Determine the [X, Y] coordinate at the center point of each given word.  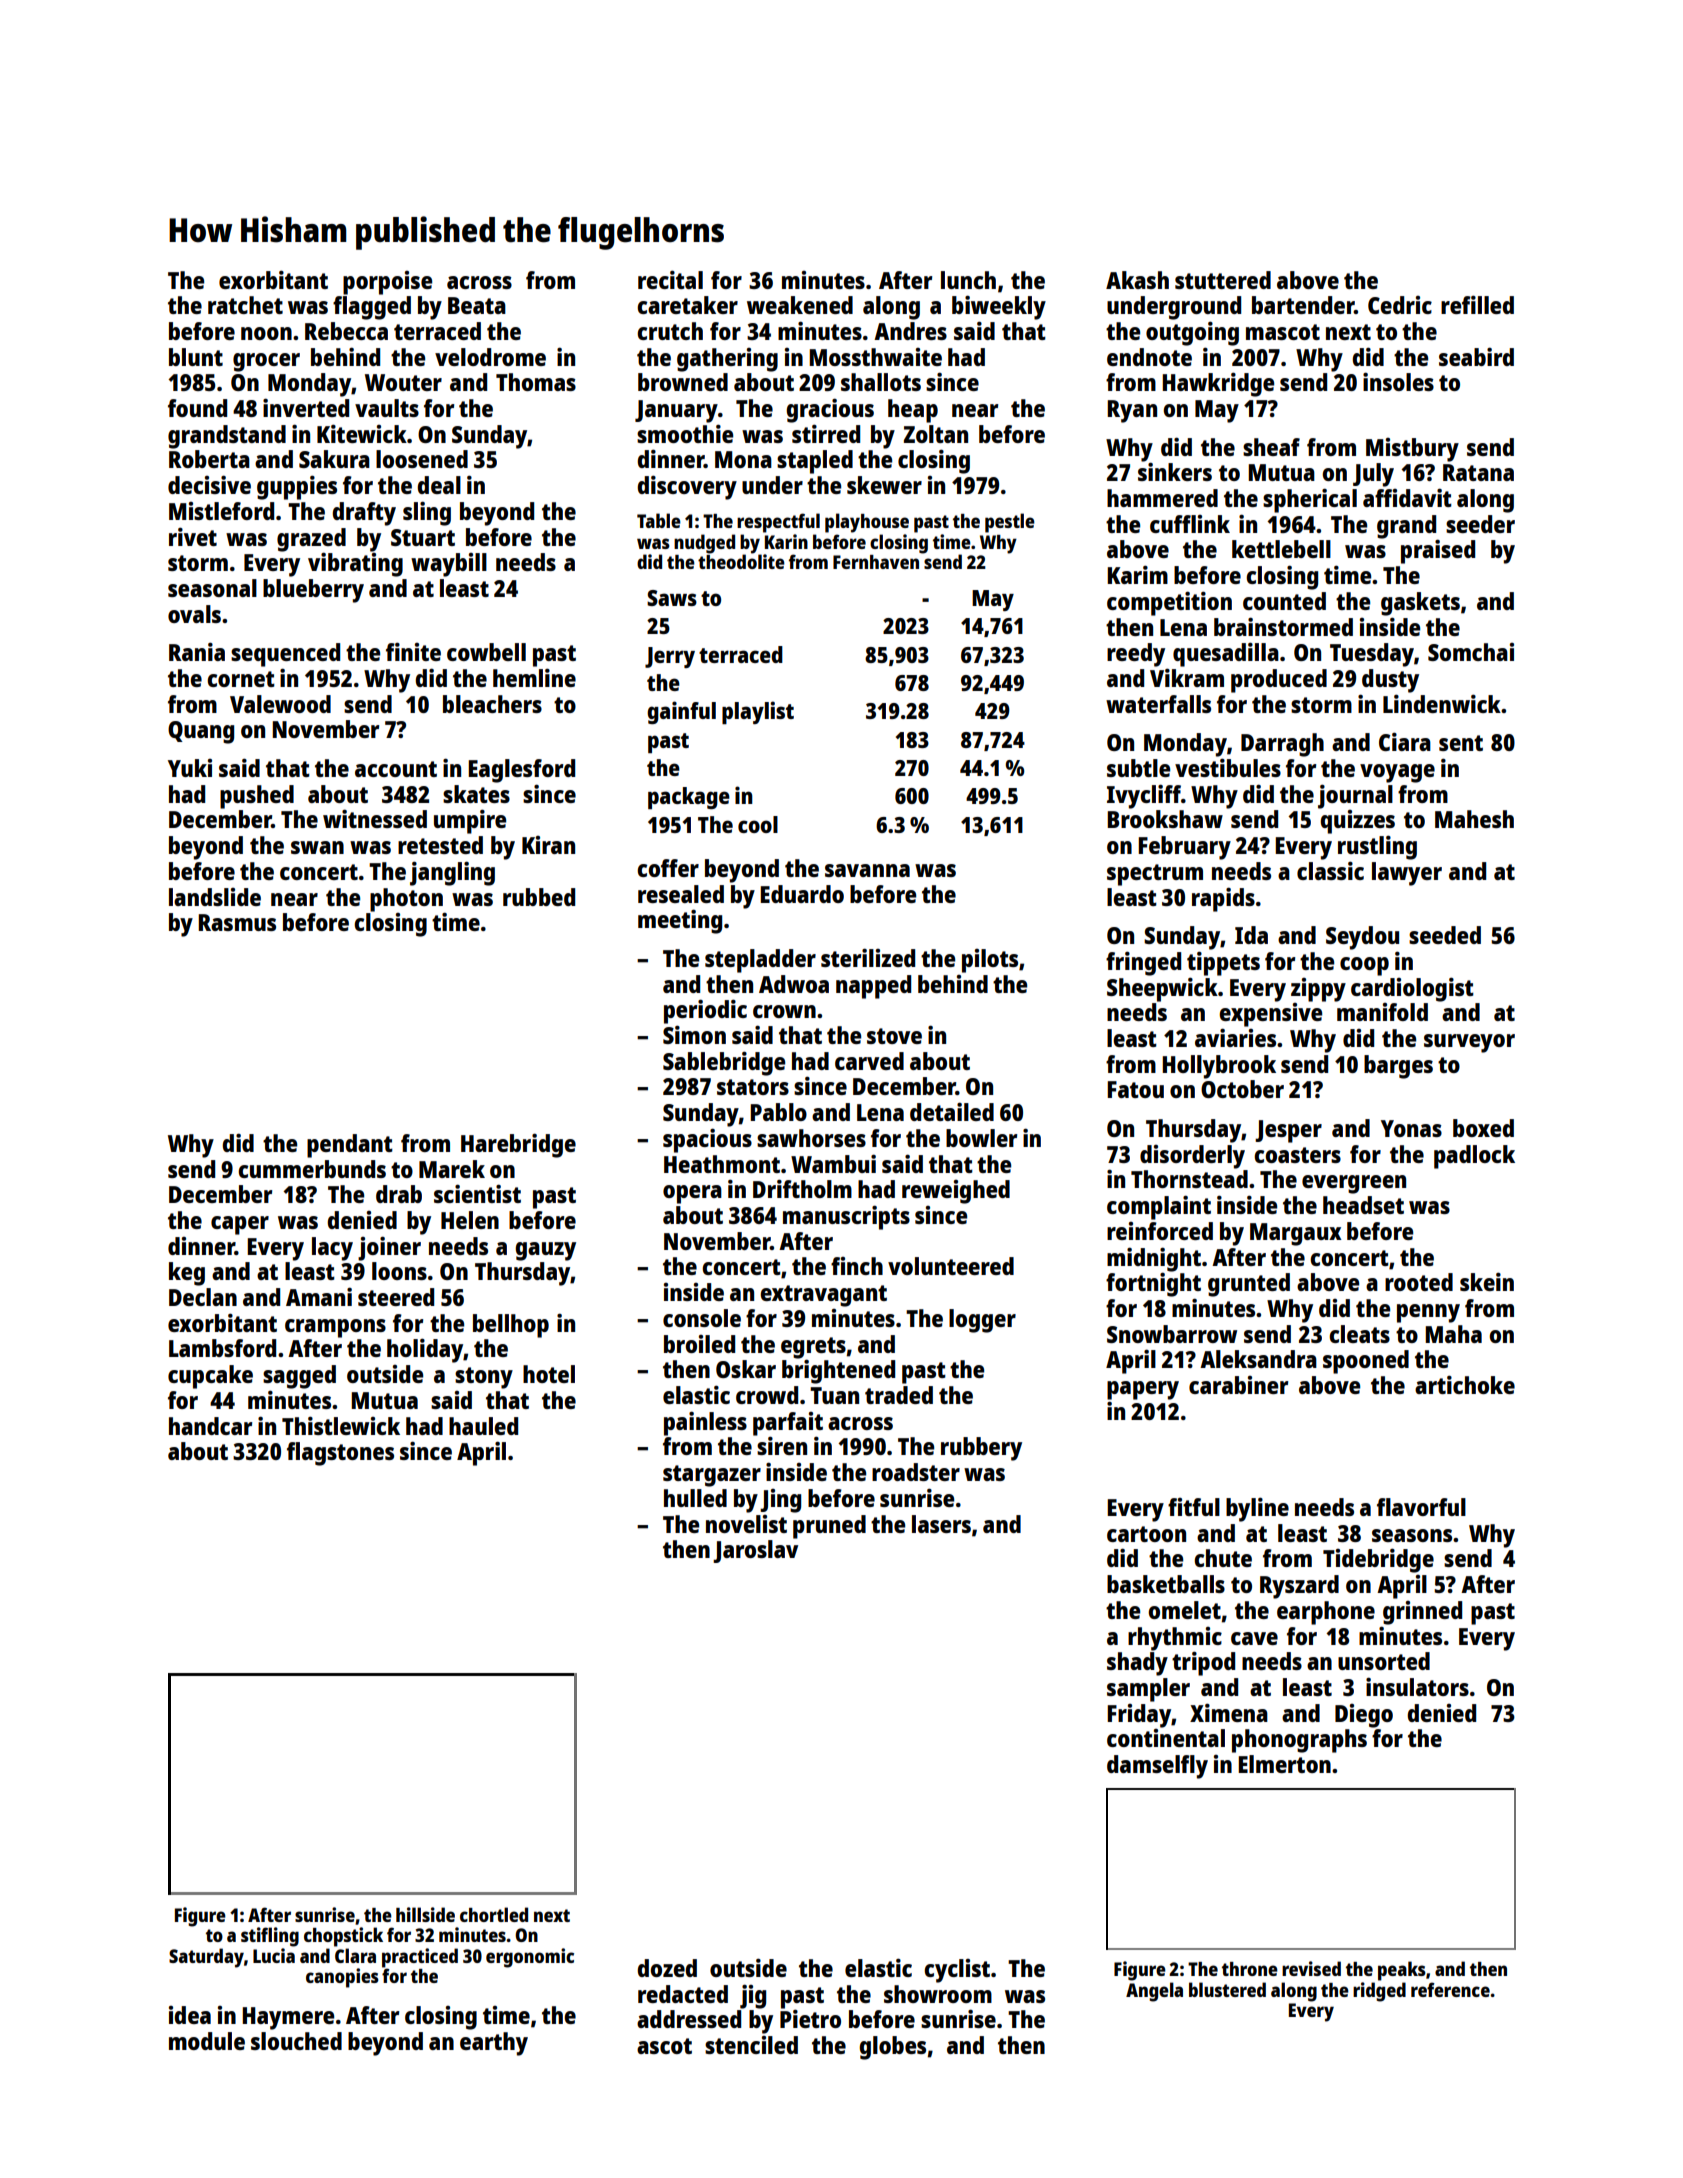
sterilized [868, 957]
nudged [704, 544]
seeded [1445, 935]
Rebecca [346, 331]
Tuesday [1372, 655]
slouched [296, 2041]
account [396, 769]
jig [753, 1996]
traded [899, 1395]
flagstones [340, 1454]
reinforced [1160, 1231]
